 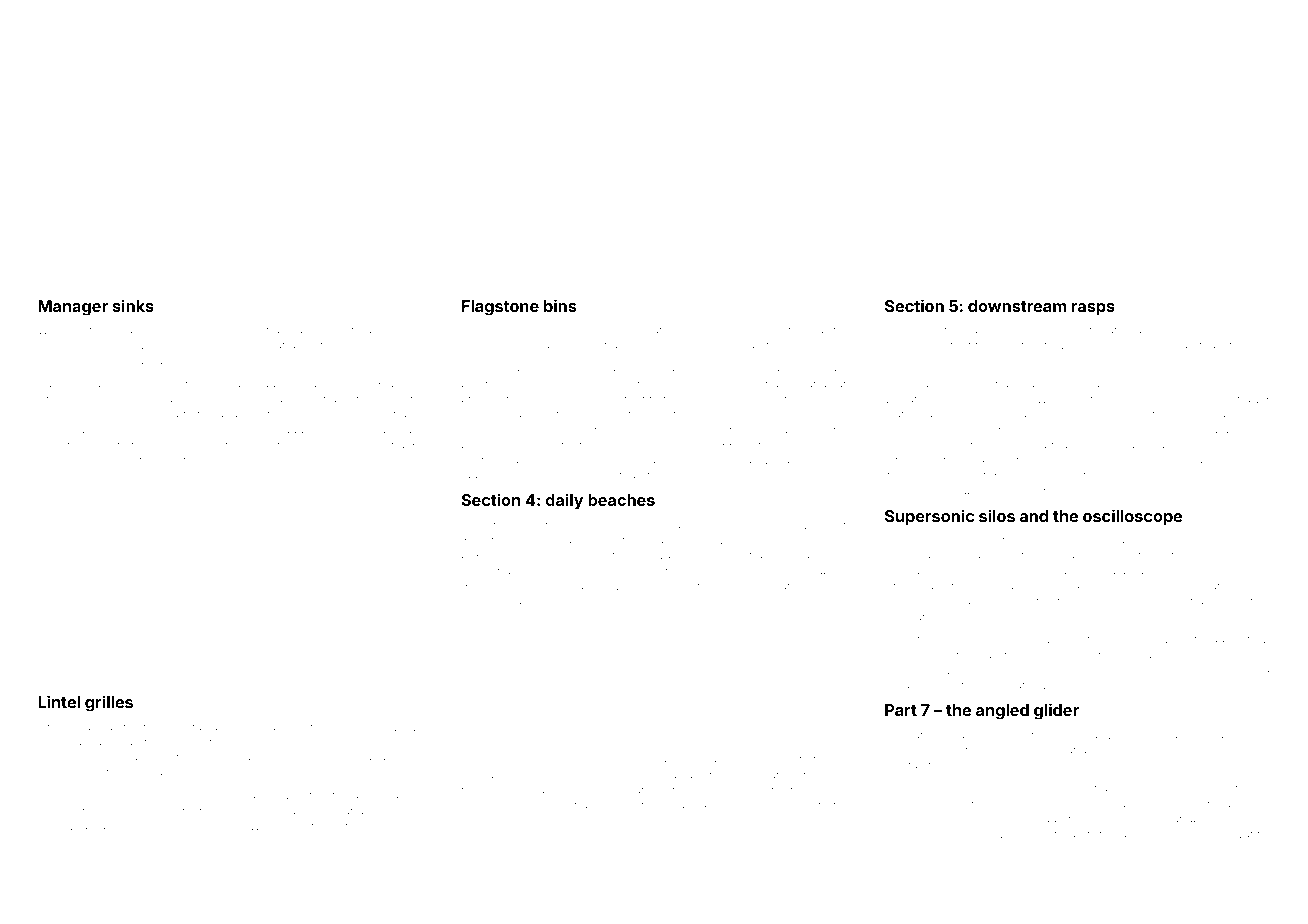 I want to click on Manager, so click(x=73, y=308).
